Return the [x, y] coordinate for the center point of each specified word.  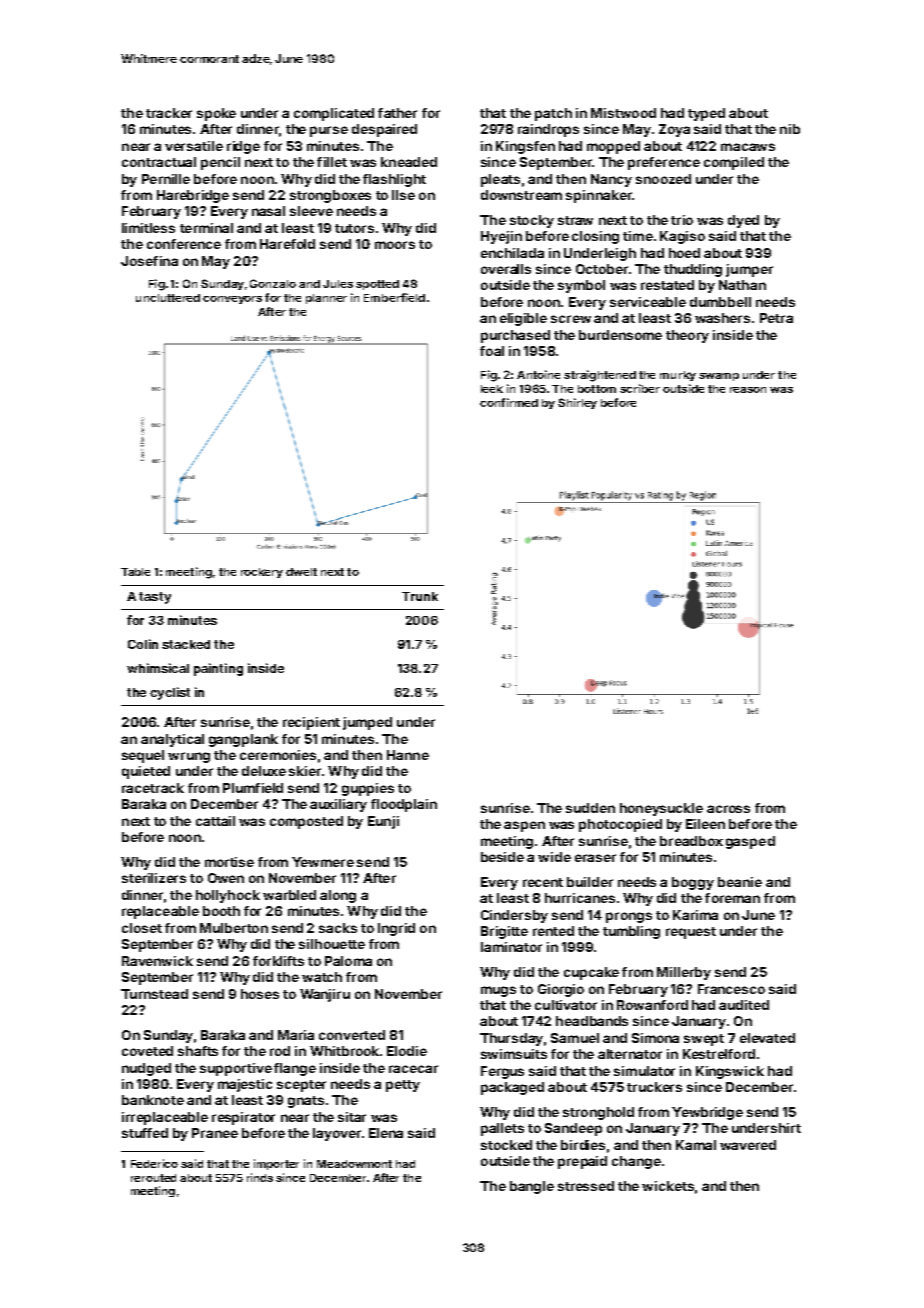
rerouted [153, 1178]
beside [502, 857]
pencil [220, 163]
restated [667, 285]
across [728, 809]
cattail [215, 821]
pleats [500, 180]
